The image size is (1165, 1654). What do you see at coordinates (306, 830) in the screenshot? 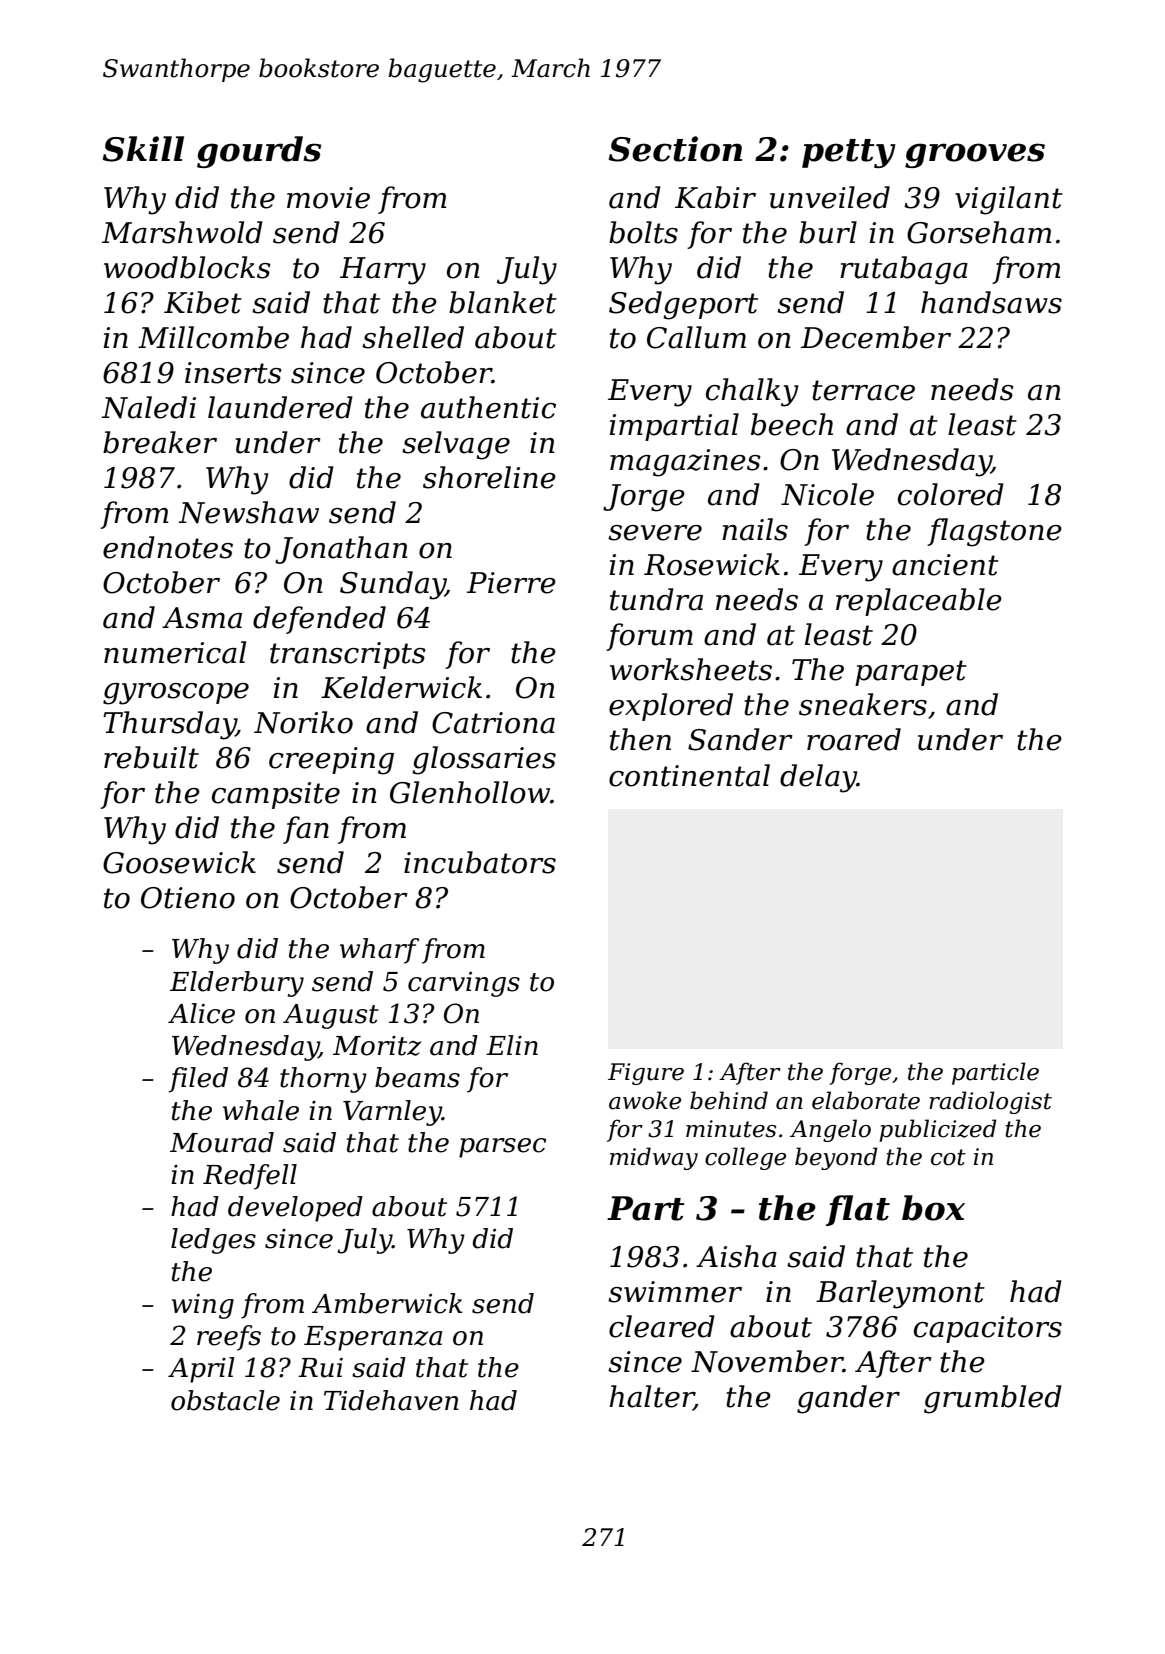
I see `fan` at bounding box center [306, 830].
